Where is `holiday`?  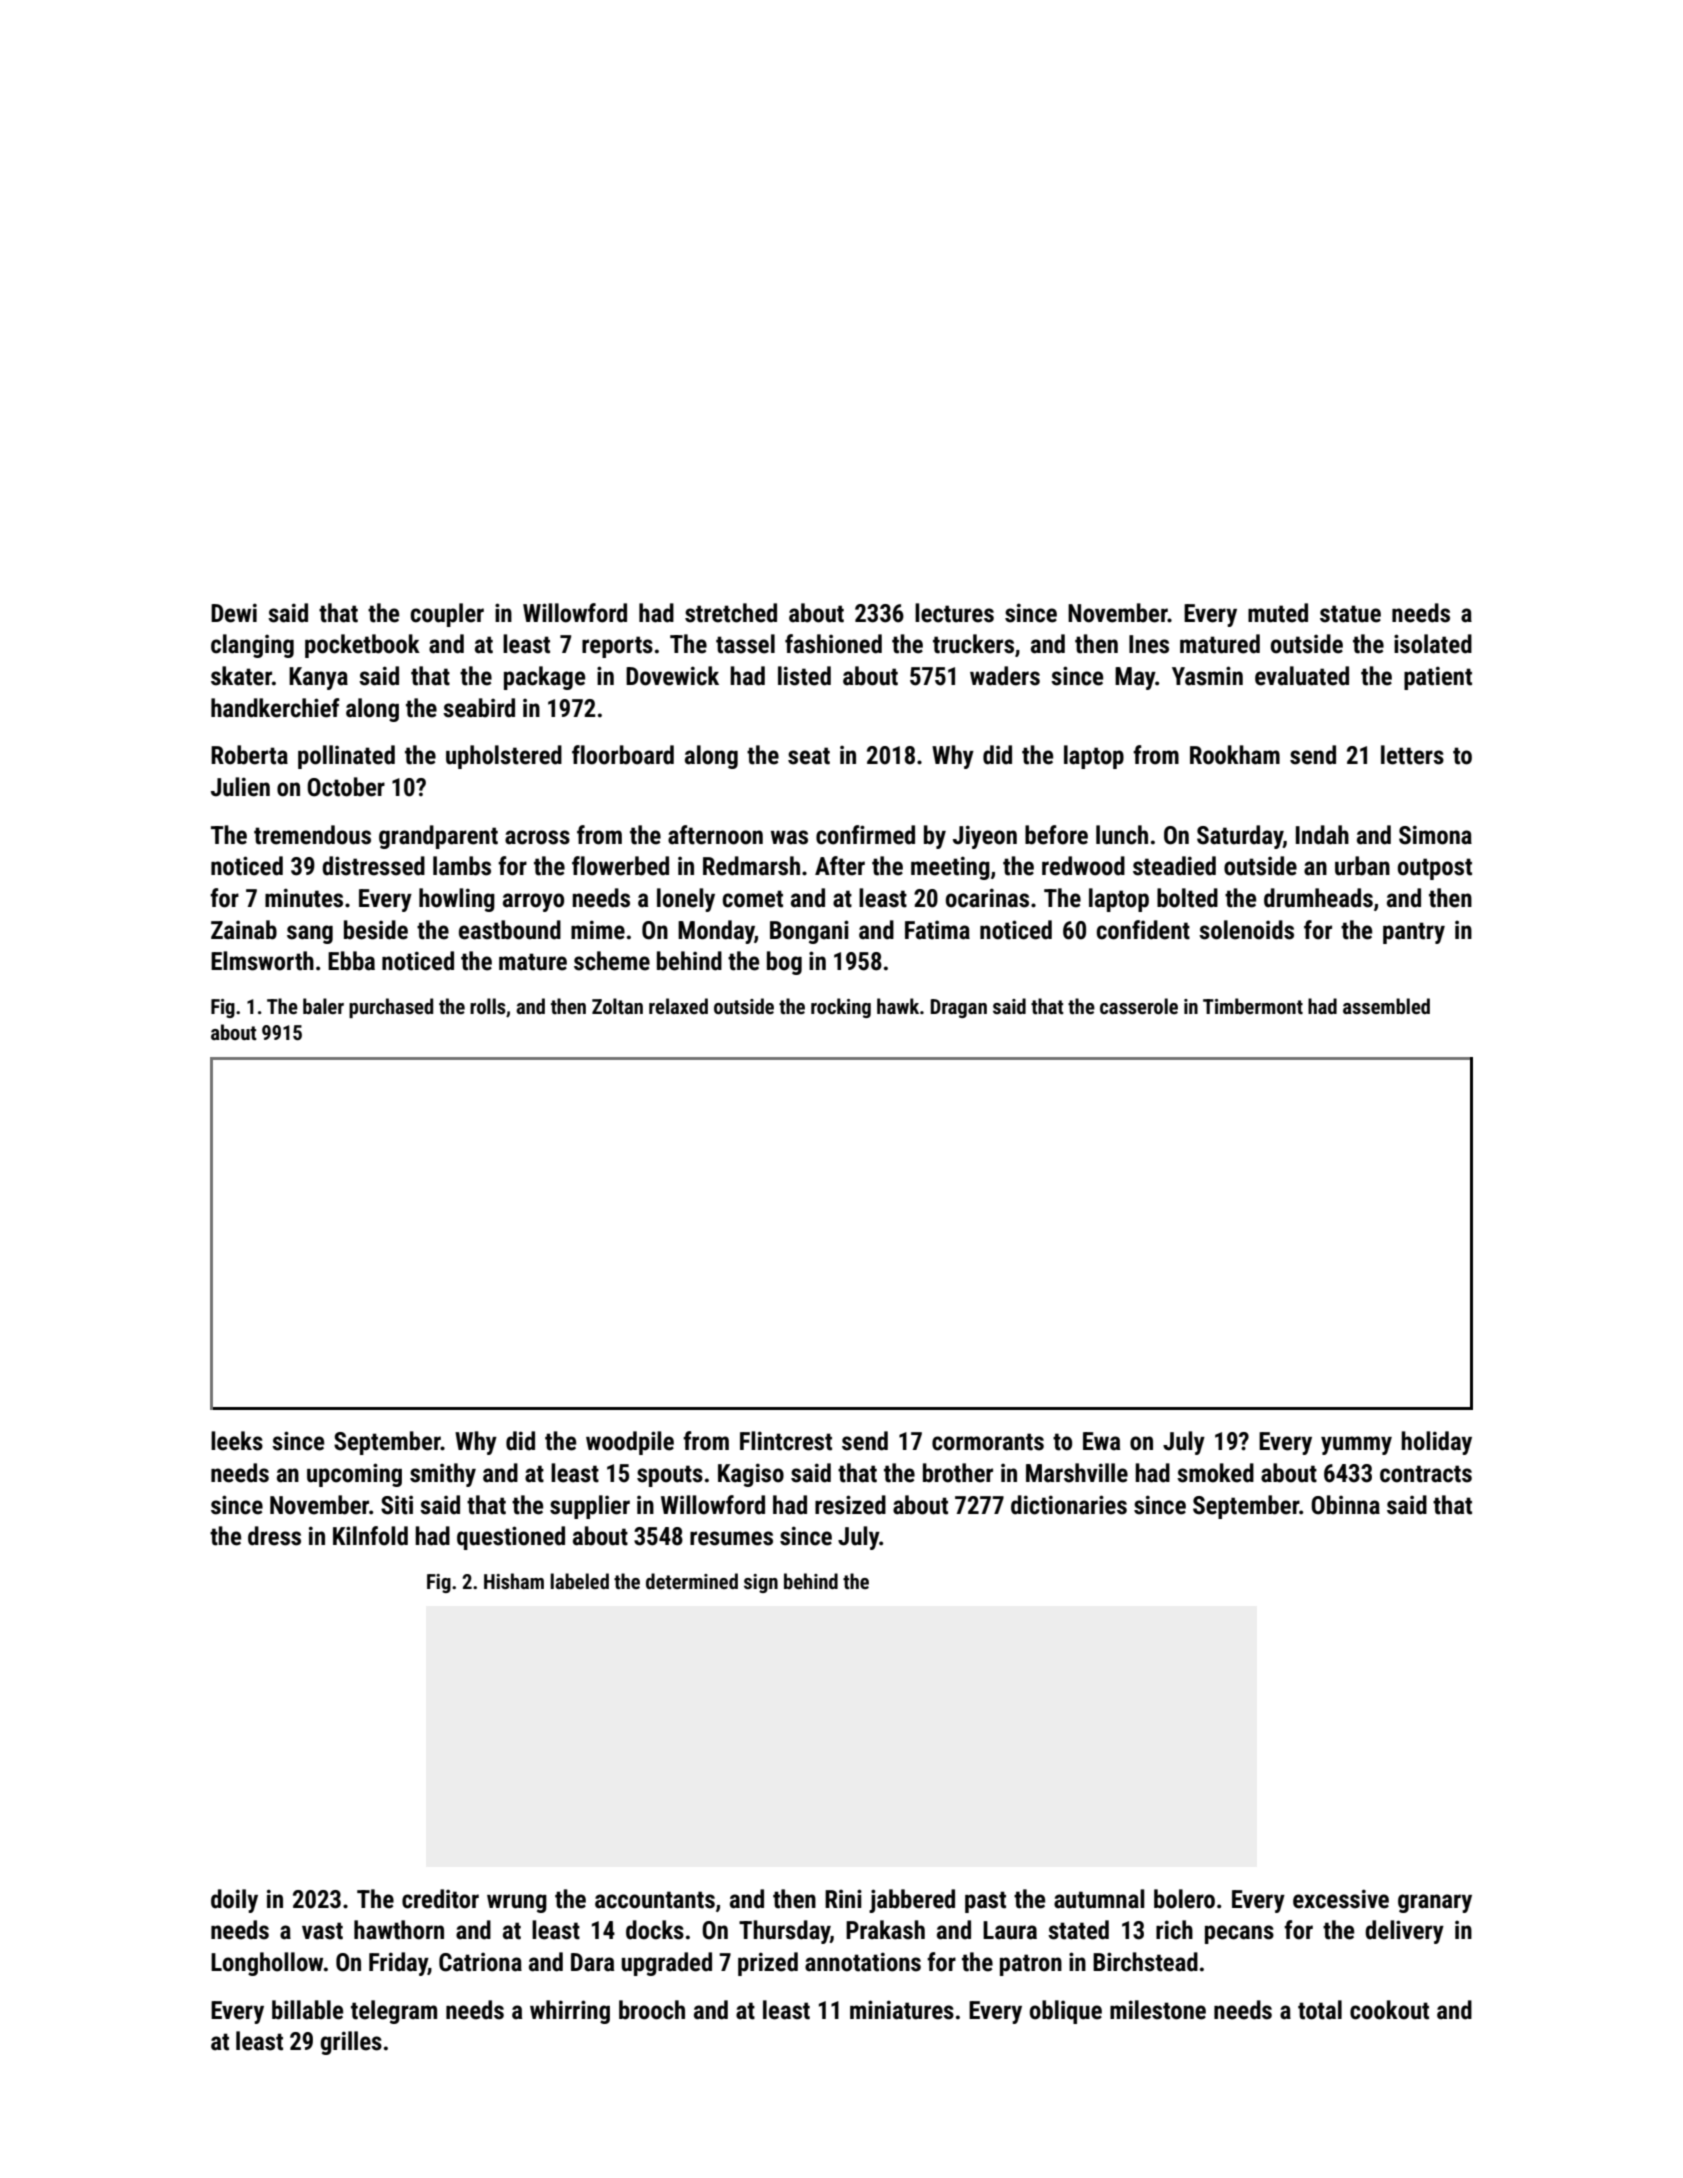 holiday is located at coordinates (1436, 1443).
